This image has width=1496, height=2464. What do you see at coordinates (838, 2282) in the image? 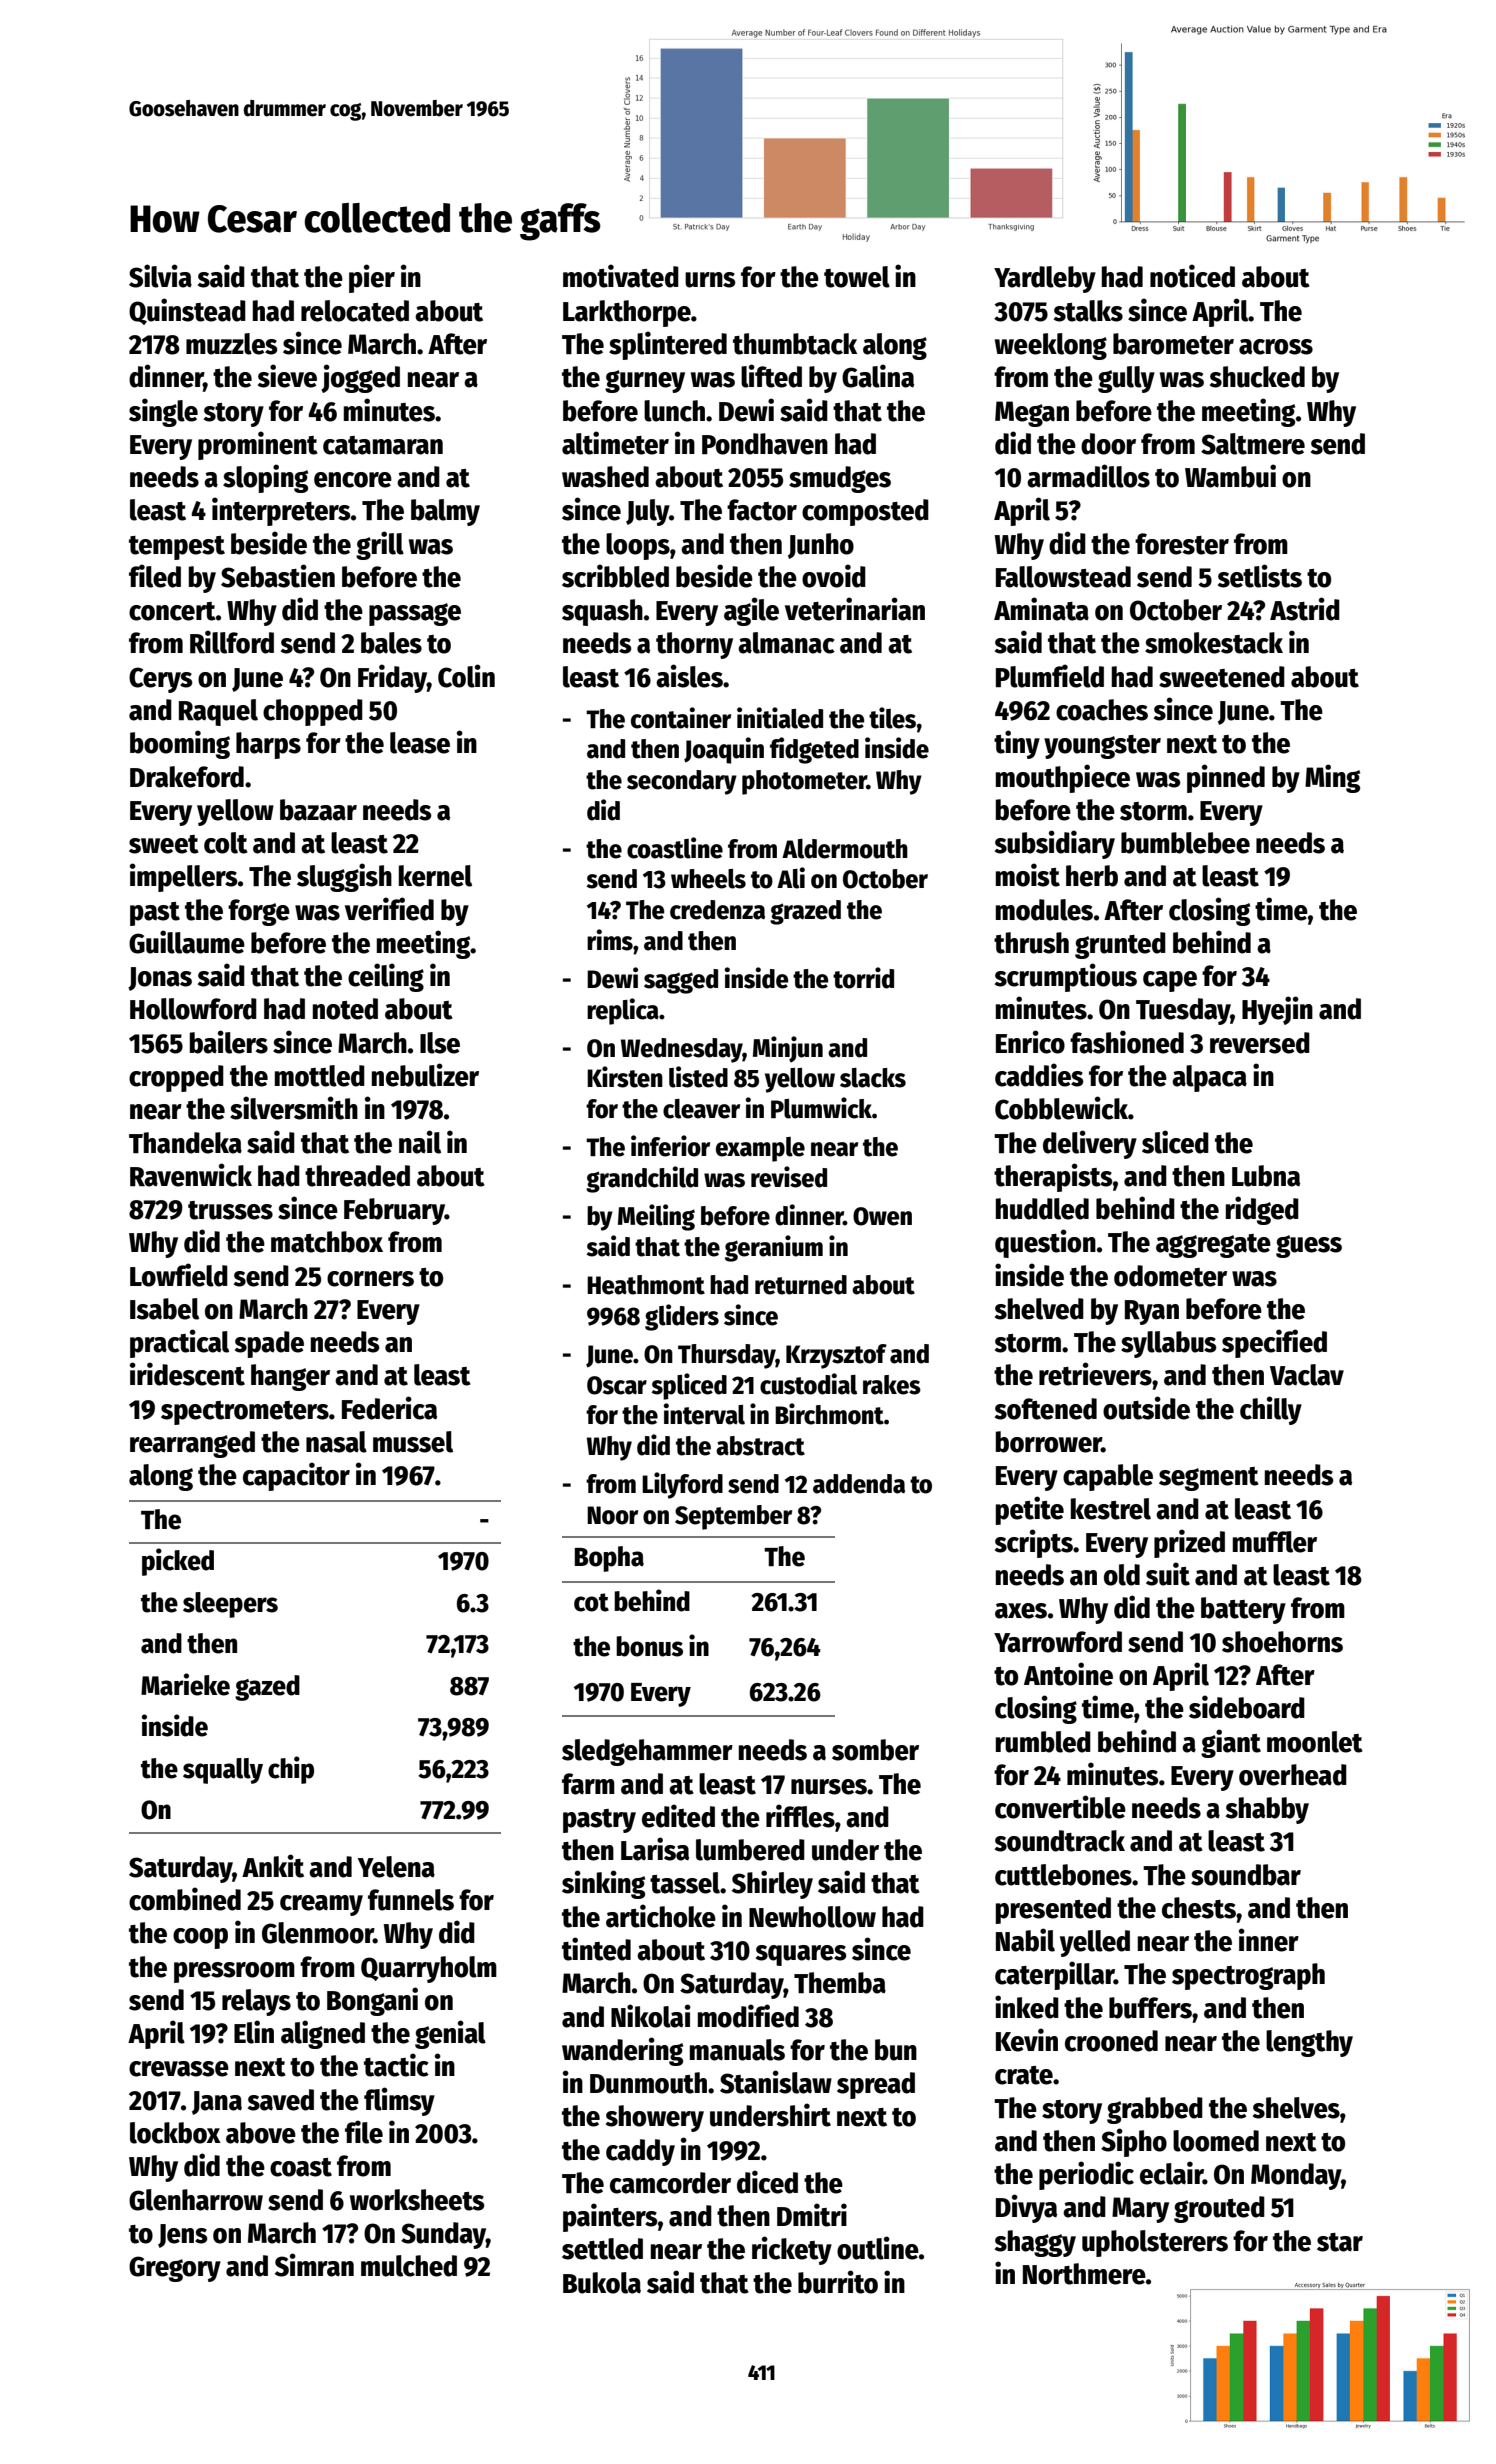
I see `burrito` at bounding box center [838, 2282].
